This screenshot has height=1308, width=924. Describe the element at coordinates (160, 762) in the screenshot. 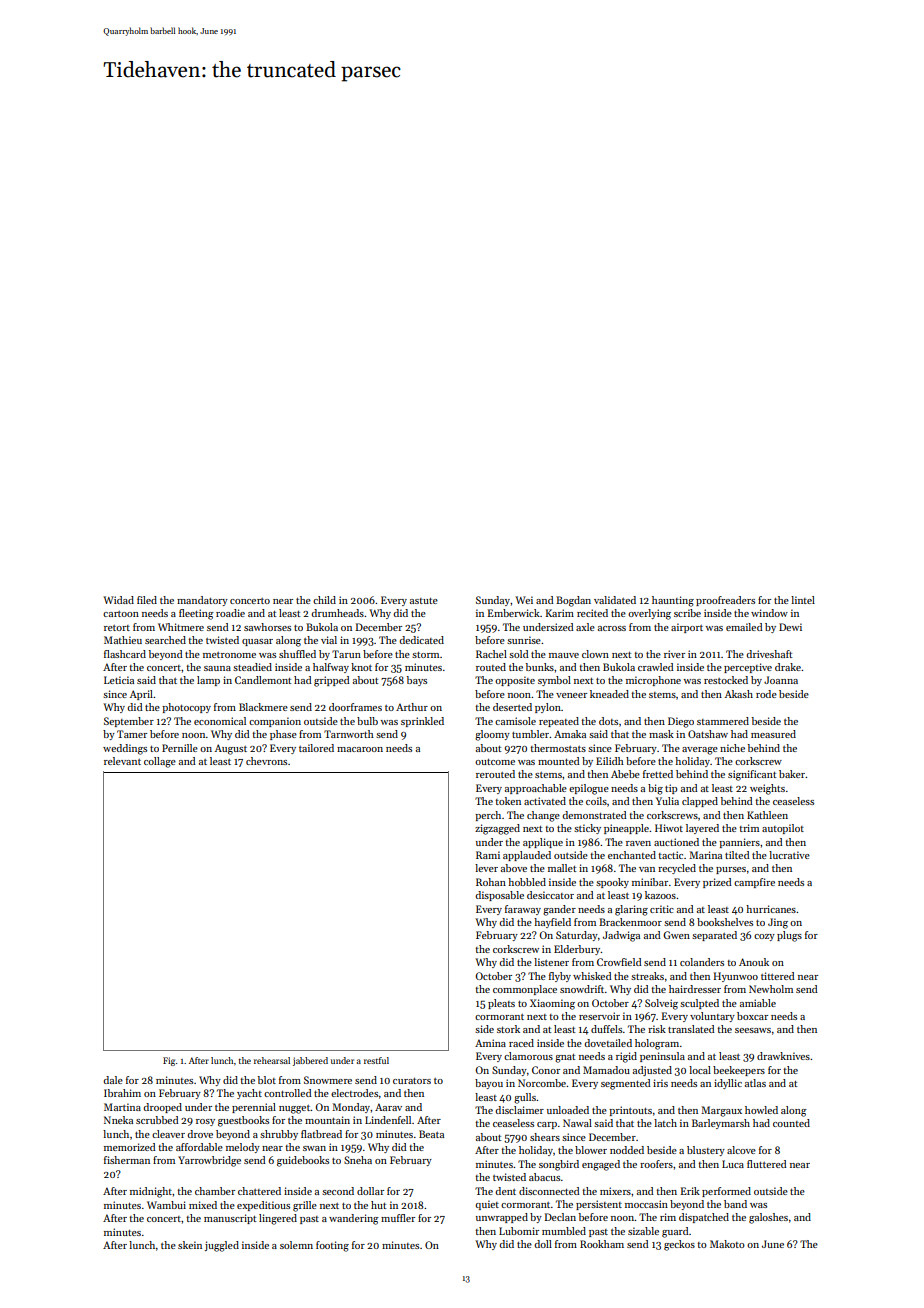

I see `collage` at that location.
